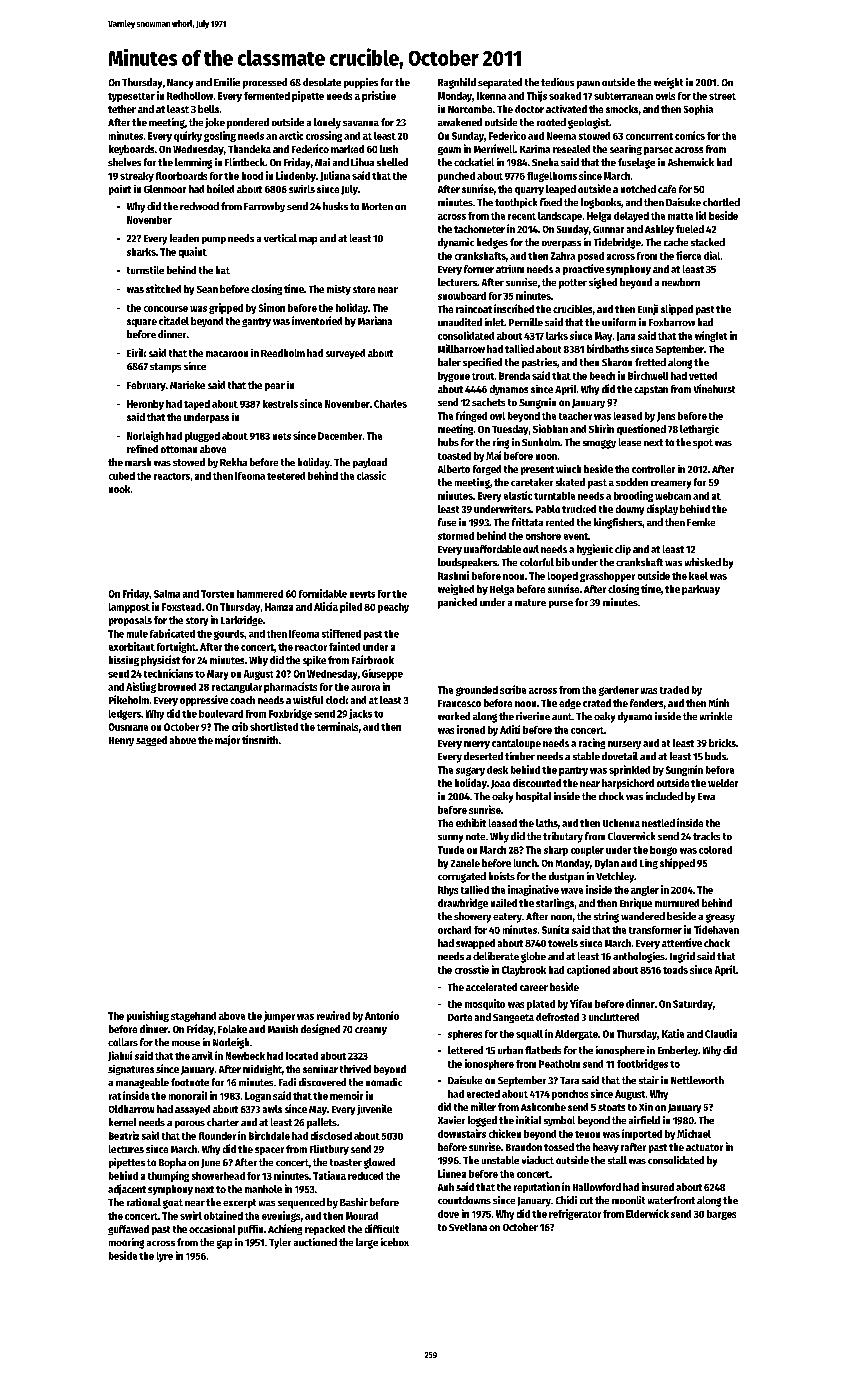  What do you see at coordinates (367, 1243) in the screenshot?
I see `large` at bounding box center [367, 1243].
